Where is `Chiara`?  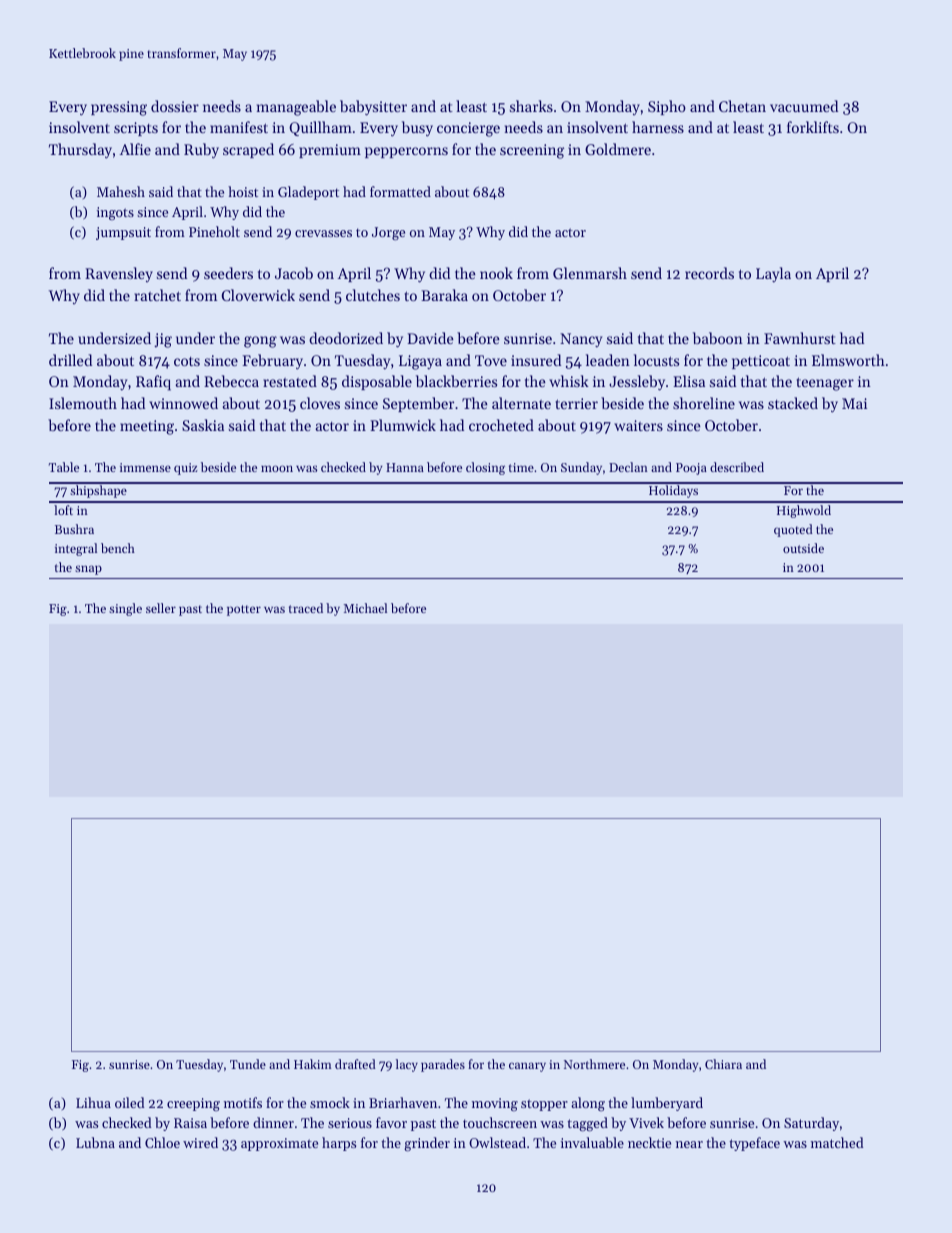
Chiara is located at coordinates (723, 1064).
